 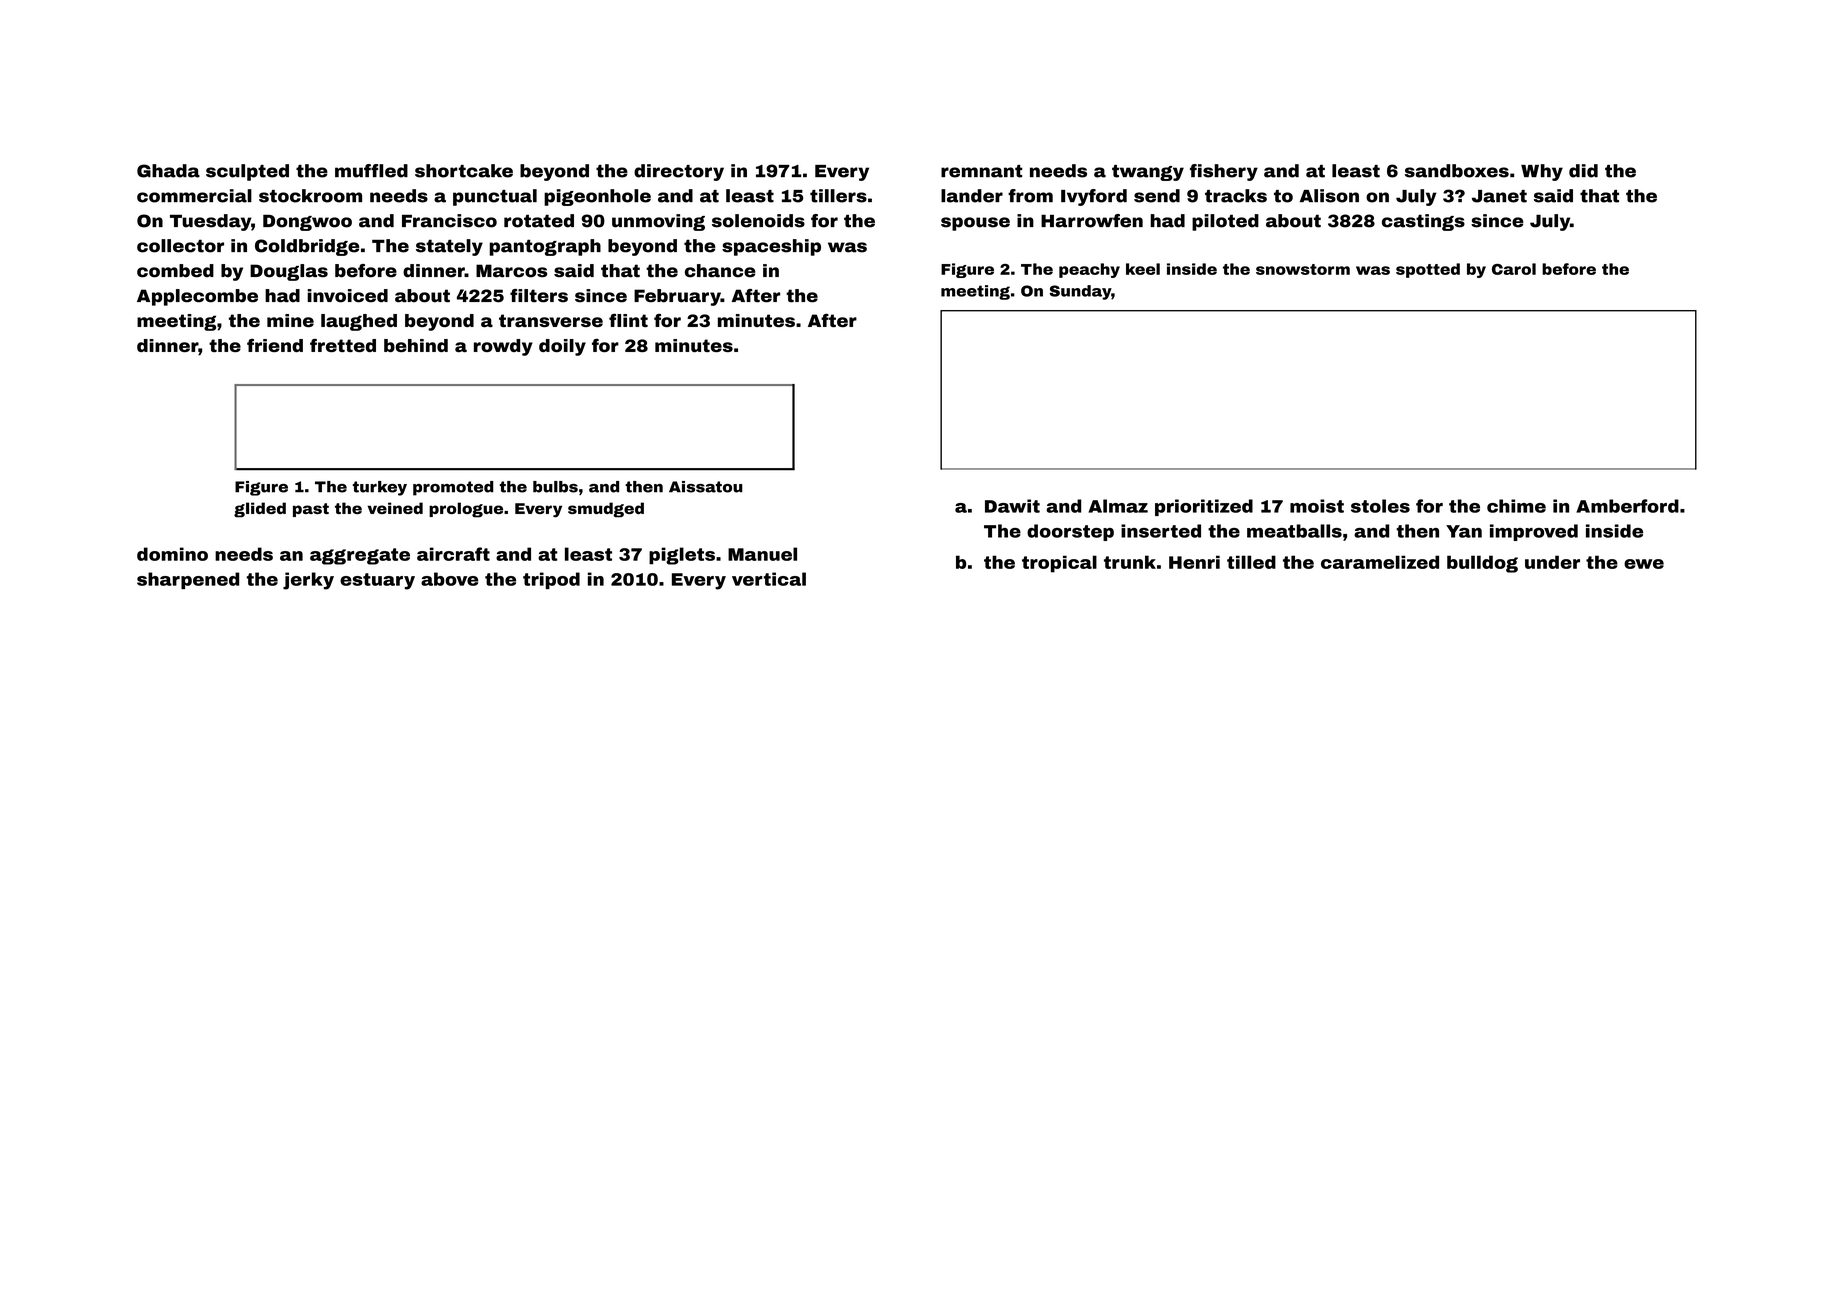 I want to click on rowdy, so click(x=503, y=347).
